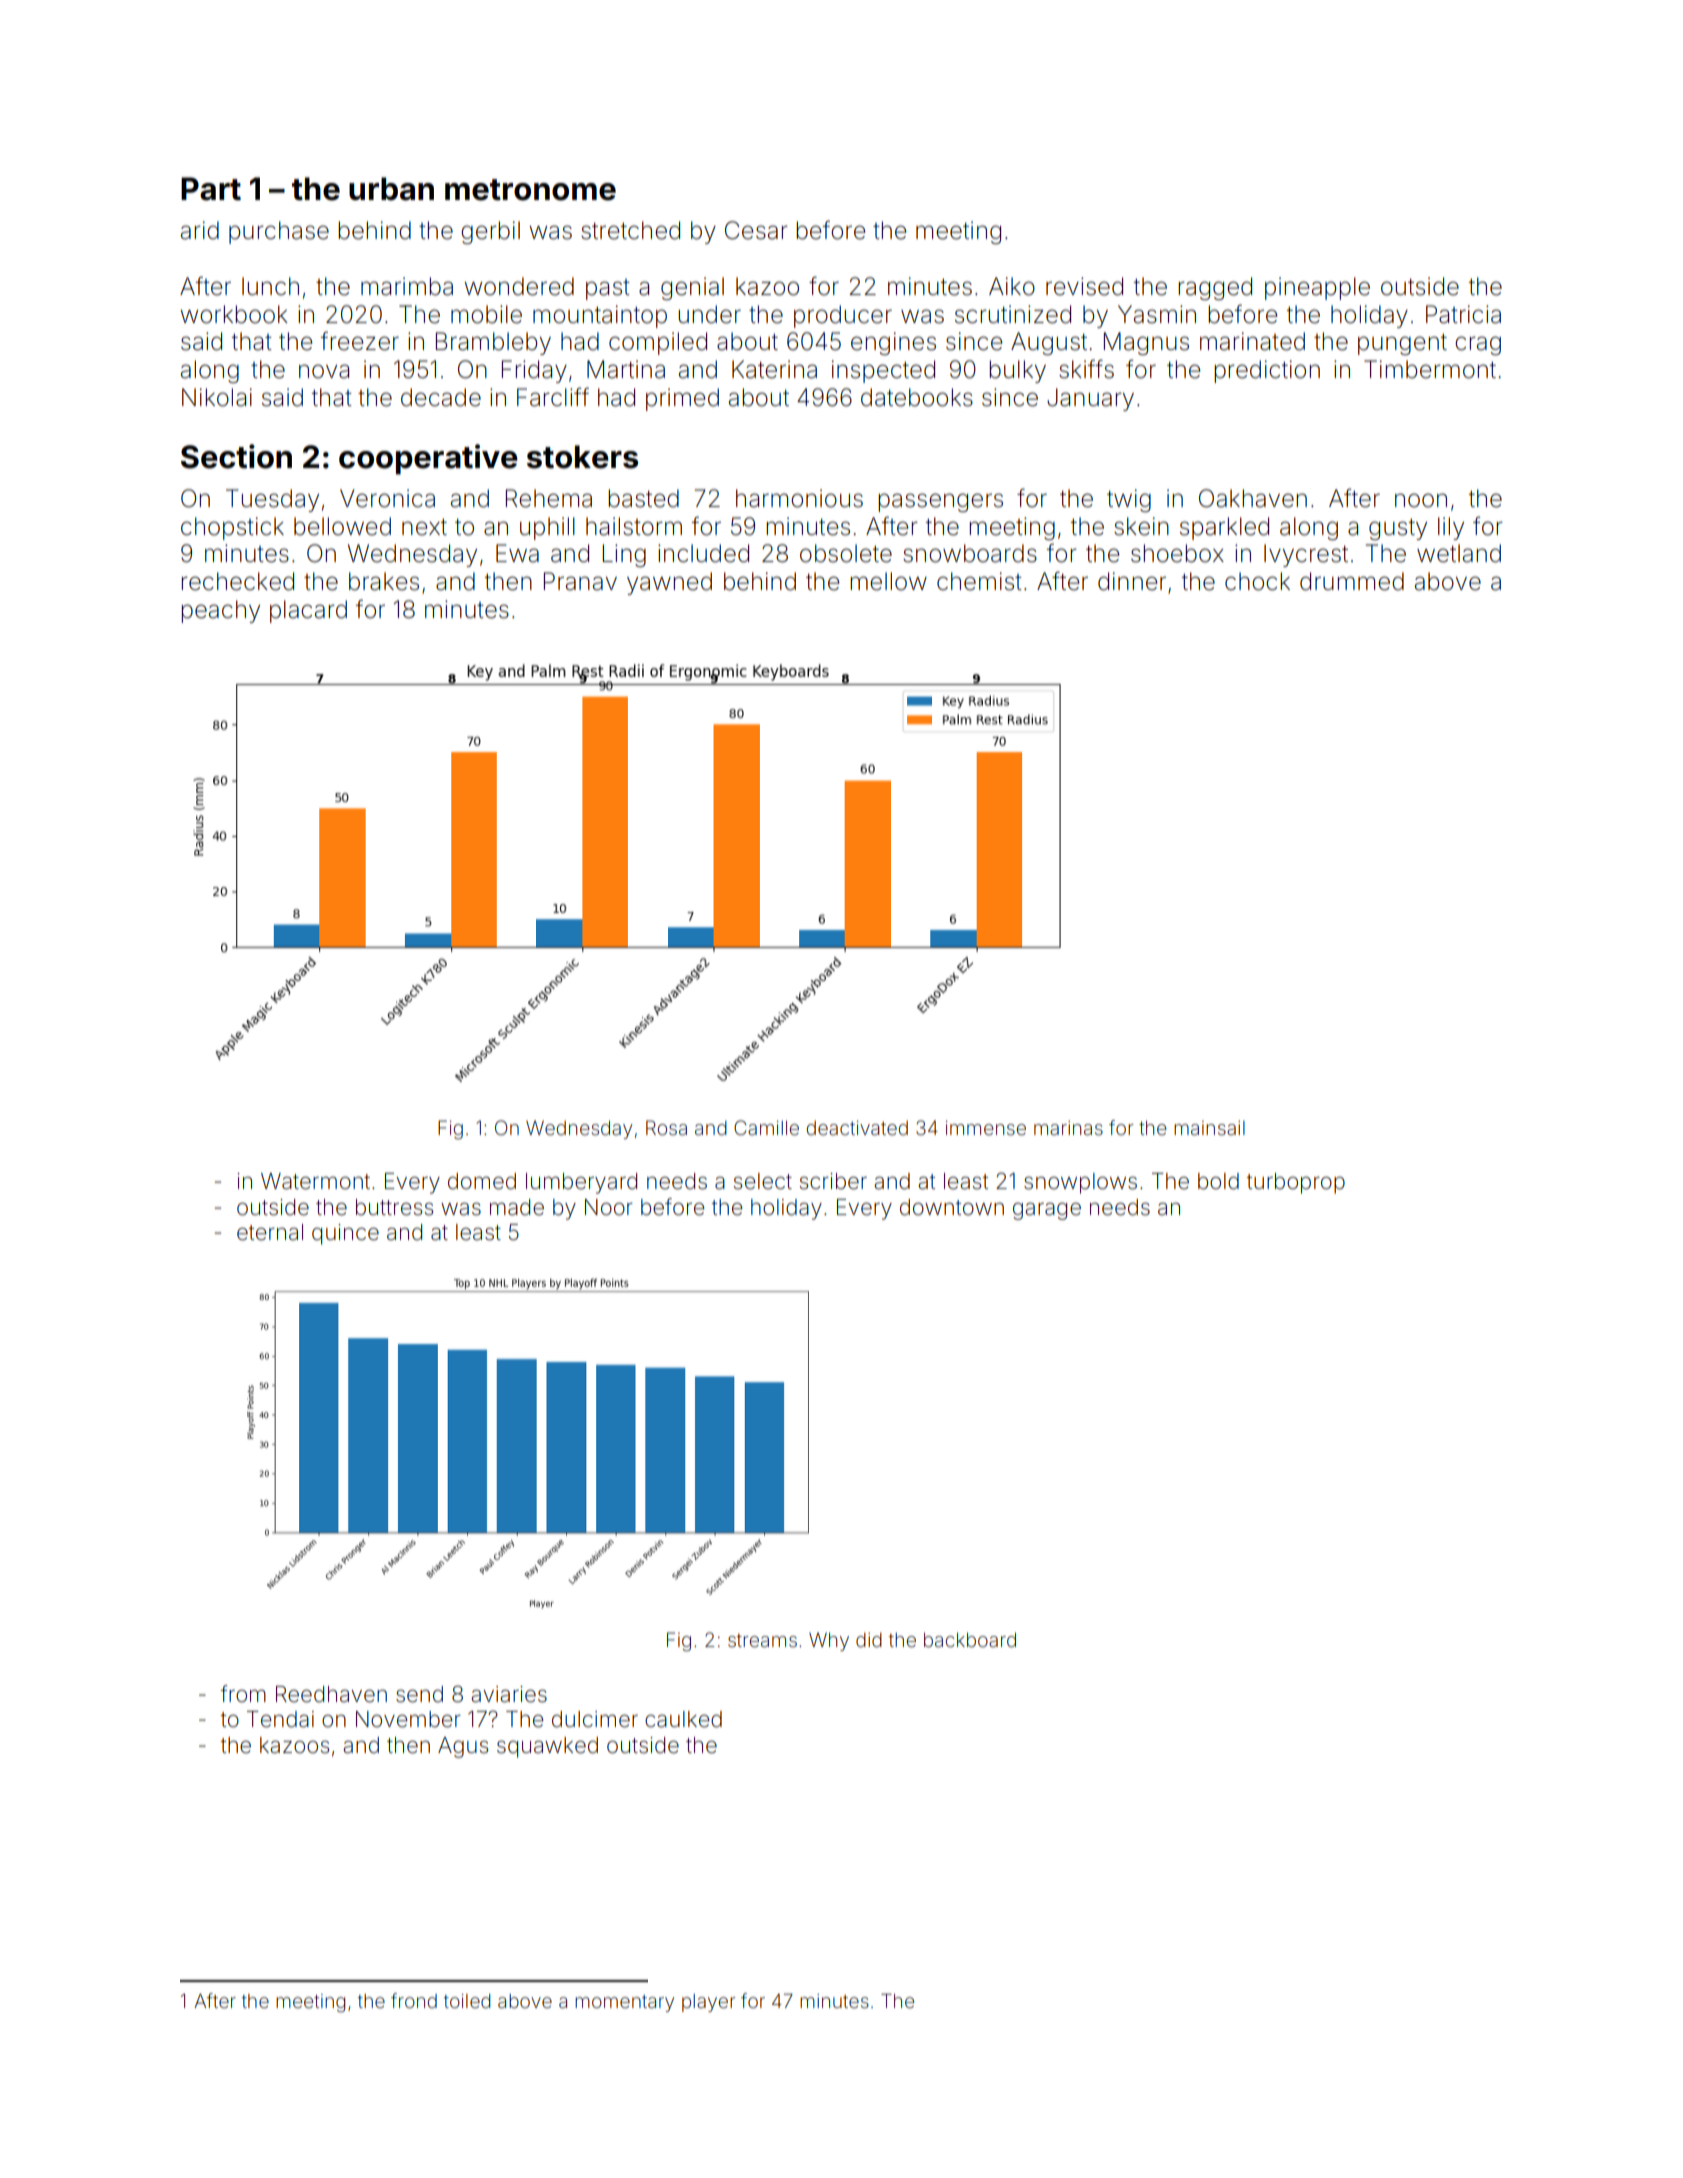 This document has width=1683, height=2178. Describe the element at coordinates (1463, 314) in the document. I see `Patricia` at that location.
